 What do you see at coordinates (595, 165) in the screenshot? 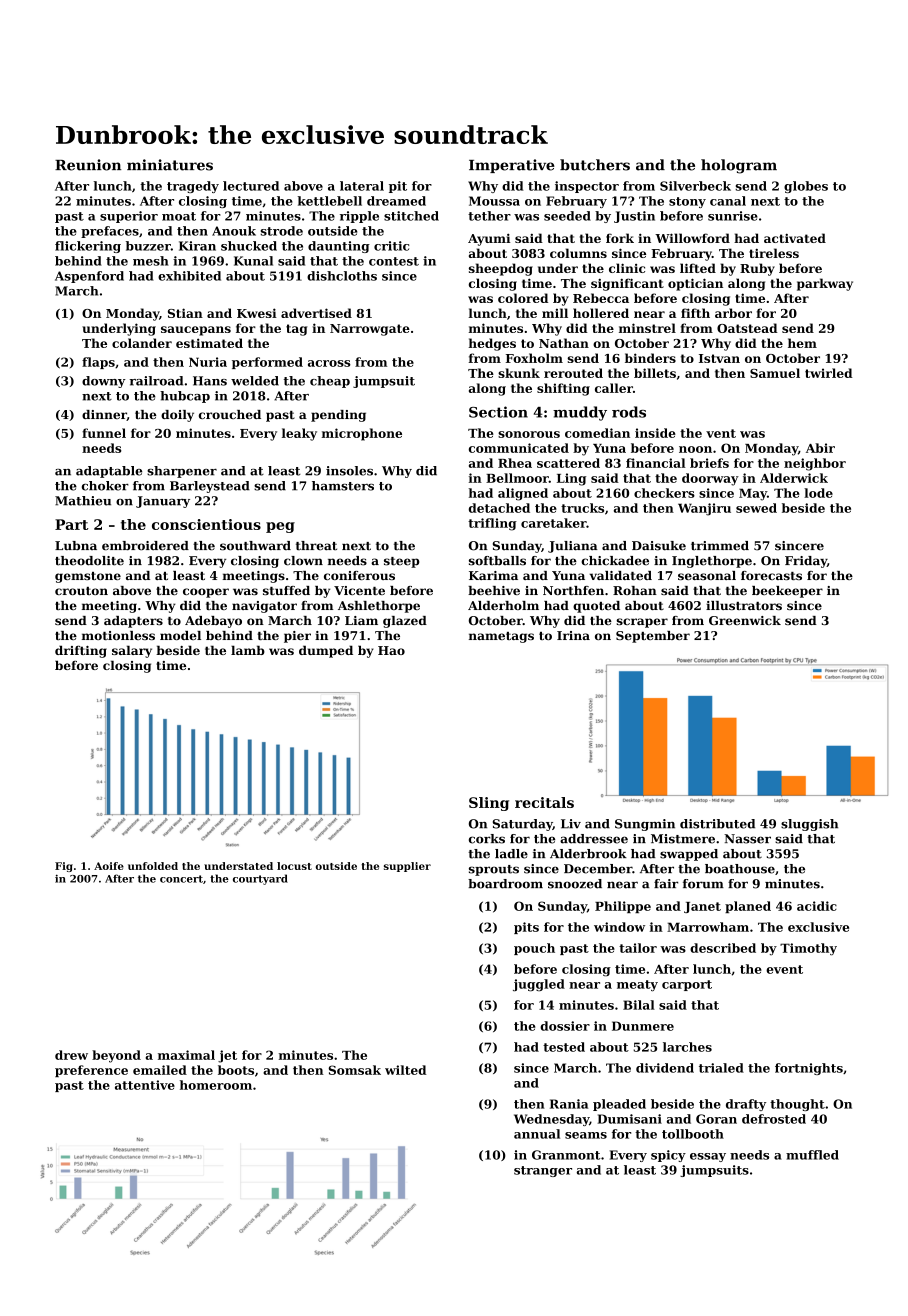
I see `butchers` at bounding box center [595, 165].
